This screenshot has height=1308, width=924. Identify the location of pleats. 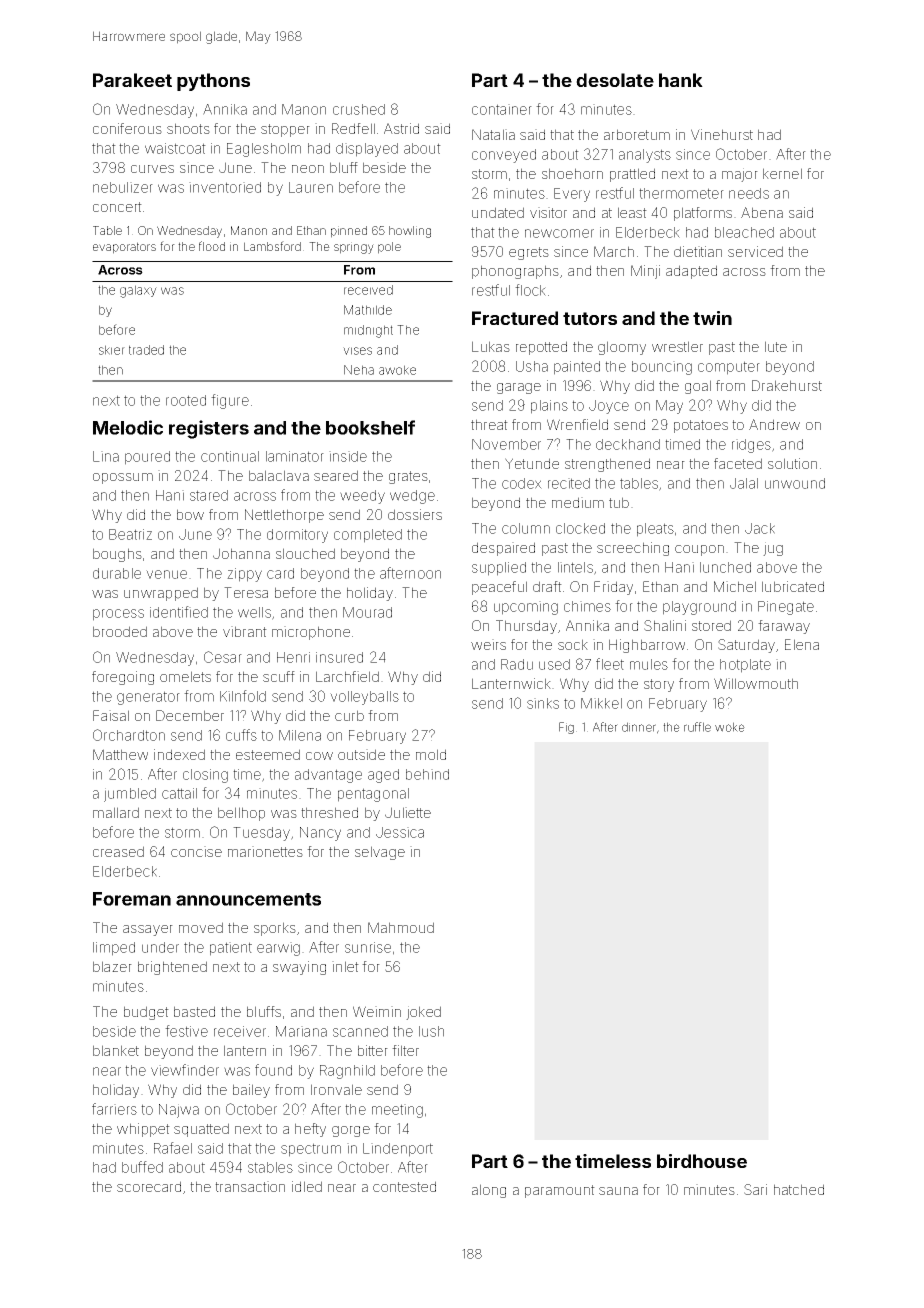
(655, 530).
